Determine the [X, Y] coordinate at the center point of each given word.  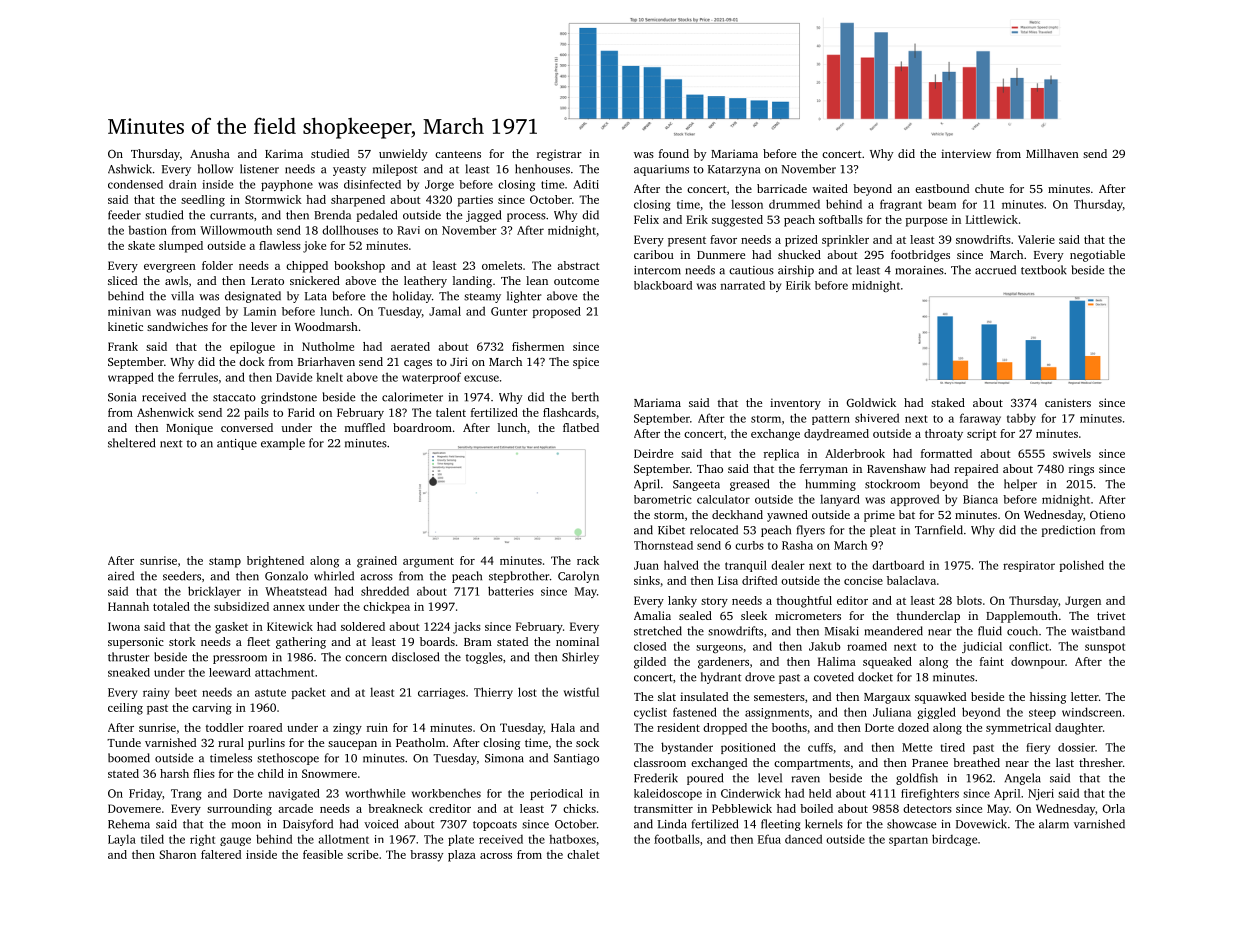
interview [966, 153]
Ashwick [130, 169]
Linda [672, 824]
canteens [458, 154]
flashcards [569, 412]
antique [237, 444]
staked [948, 402]
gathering [301, 643]
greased [749, 485]
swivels [1072, 453]
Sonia [122, 397]
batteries [511, 591]
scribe [362, 854]
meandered [894, 631]
